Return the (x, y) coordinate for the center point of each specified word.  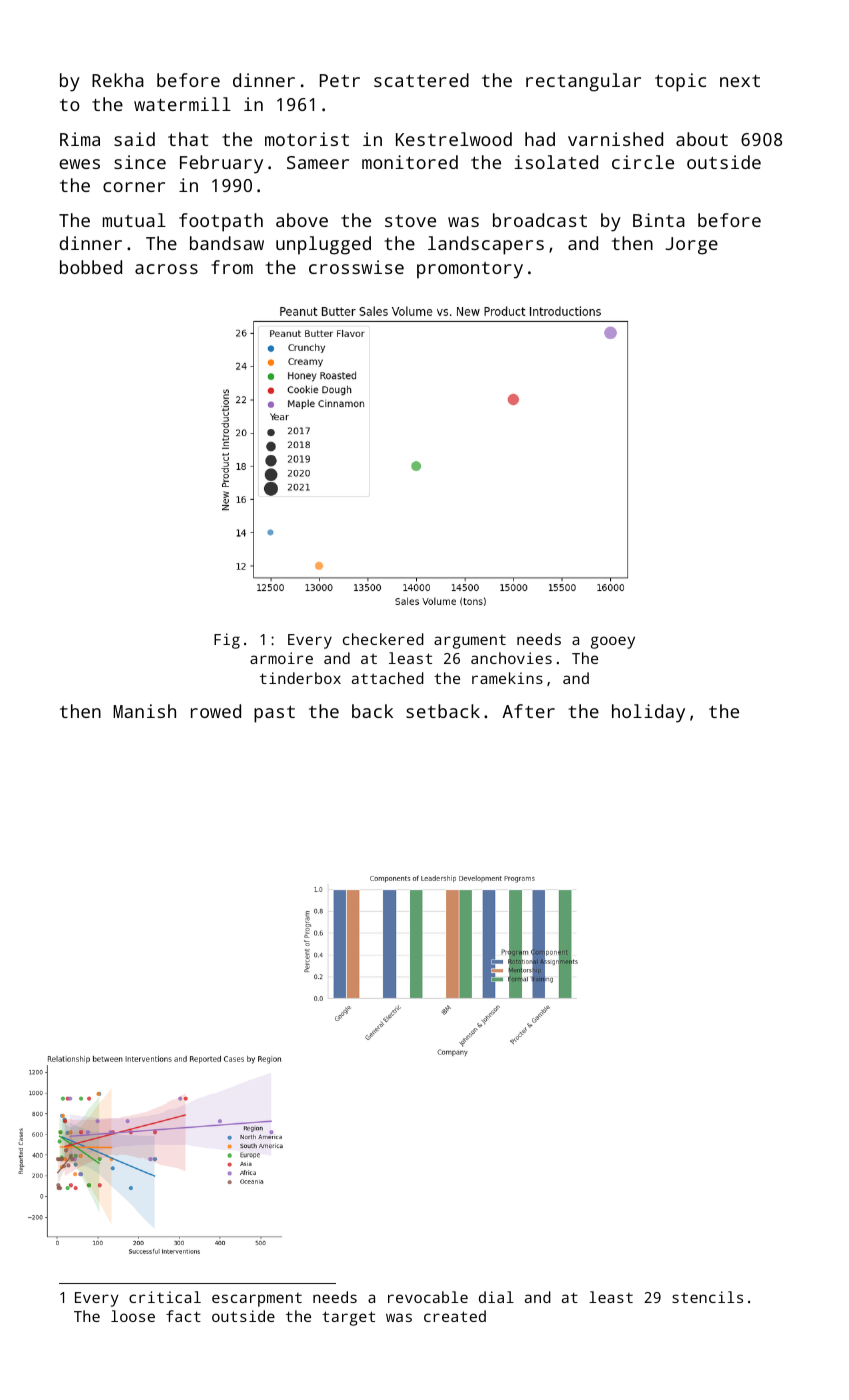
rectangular (583, 82)
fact (183, 1316)
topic (680, 82)
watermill (182, 104)
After (528, 711)
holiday (648, 713)
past (274, 714)
